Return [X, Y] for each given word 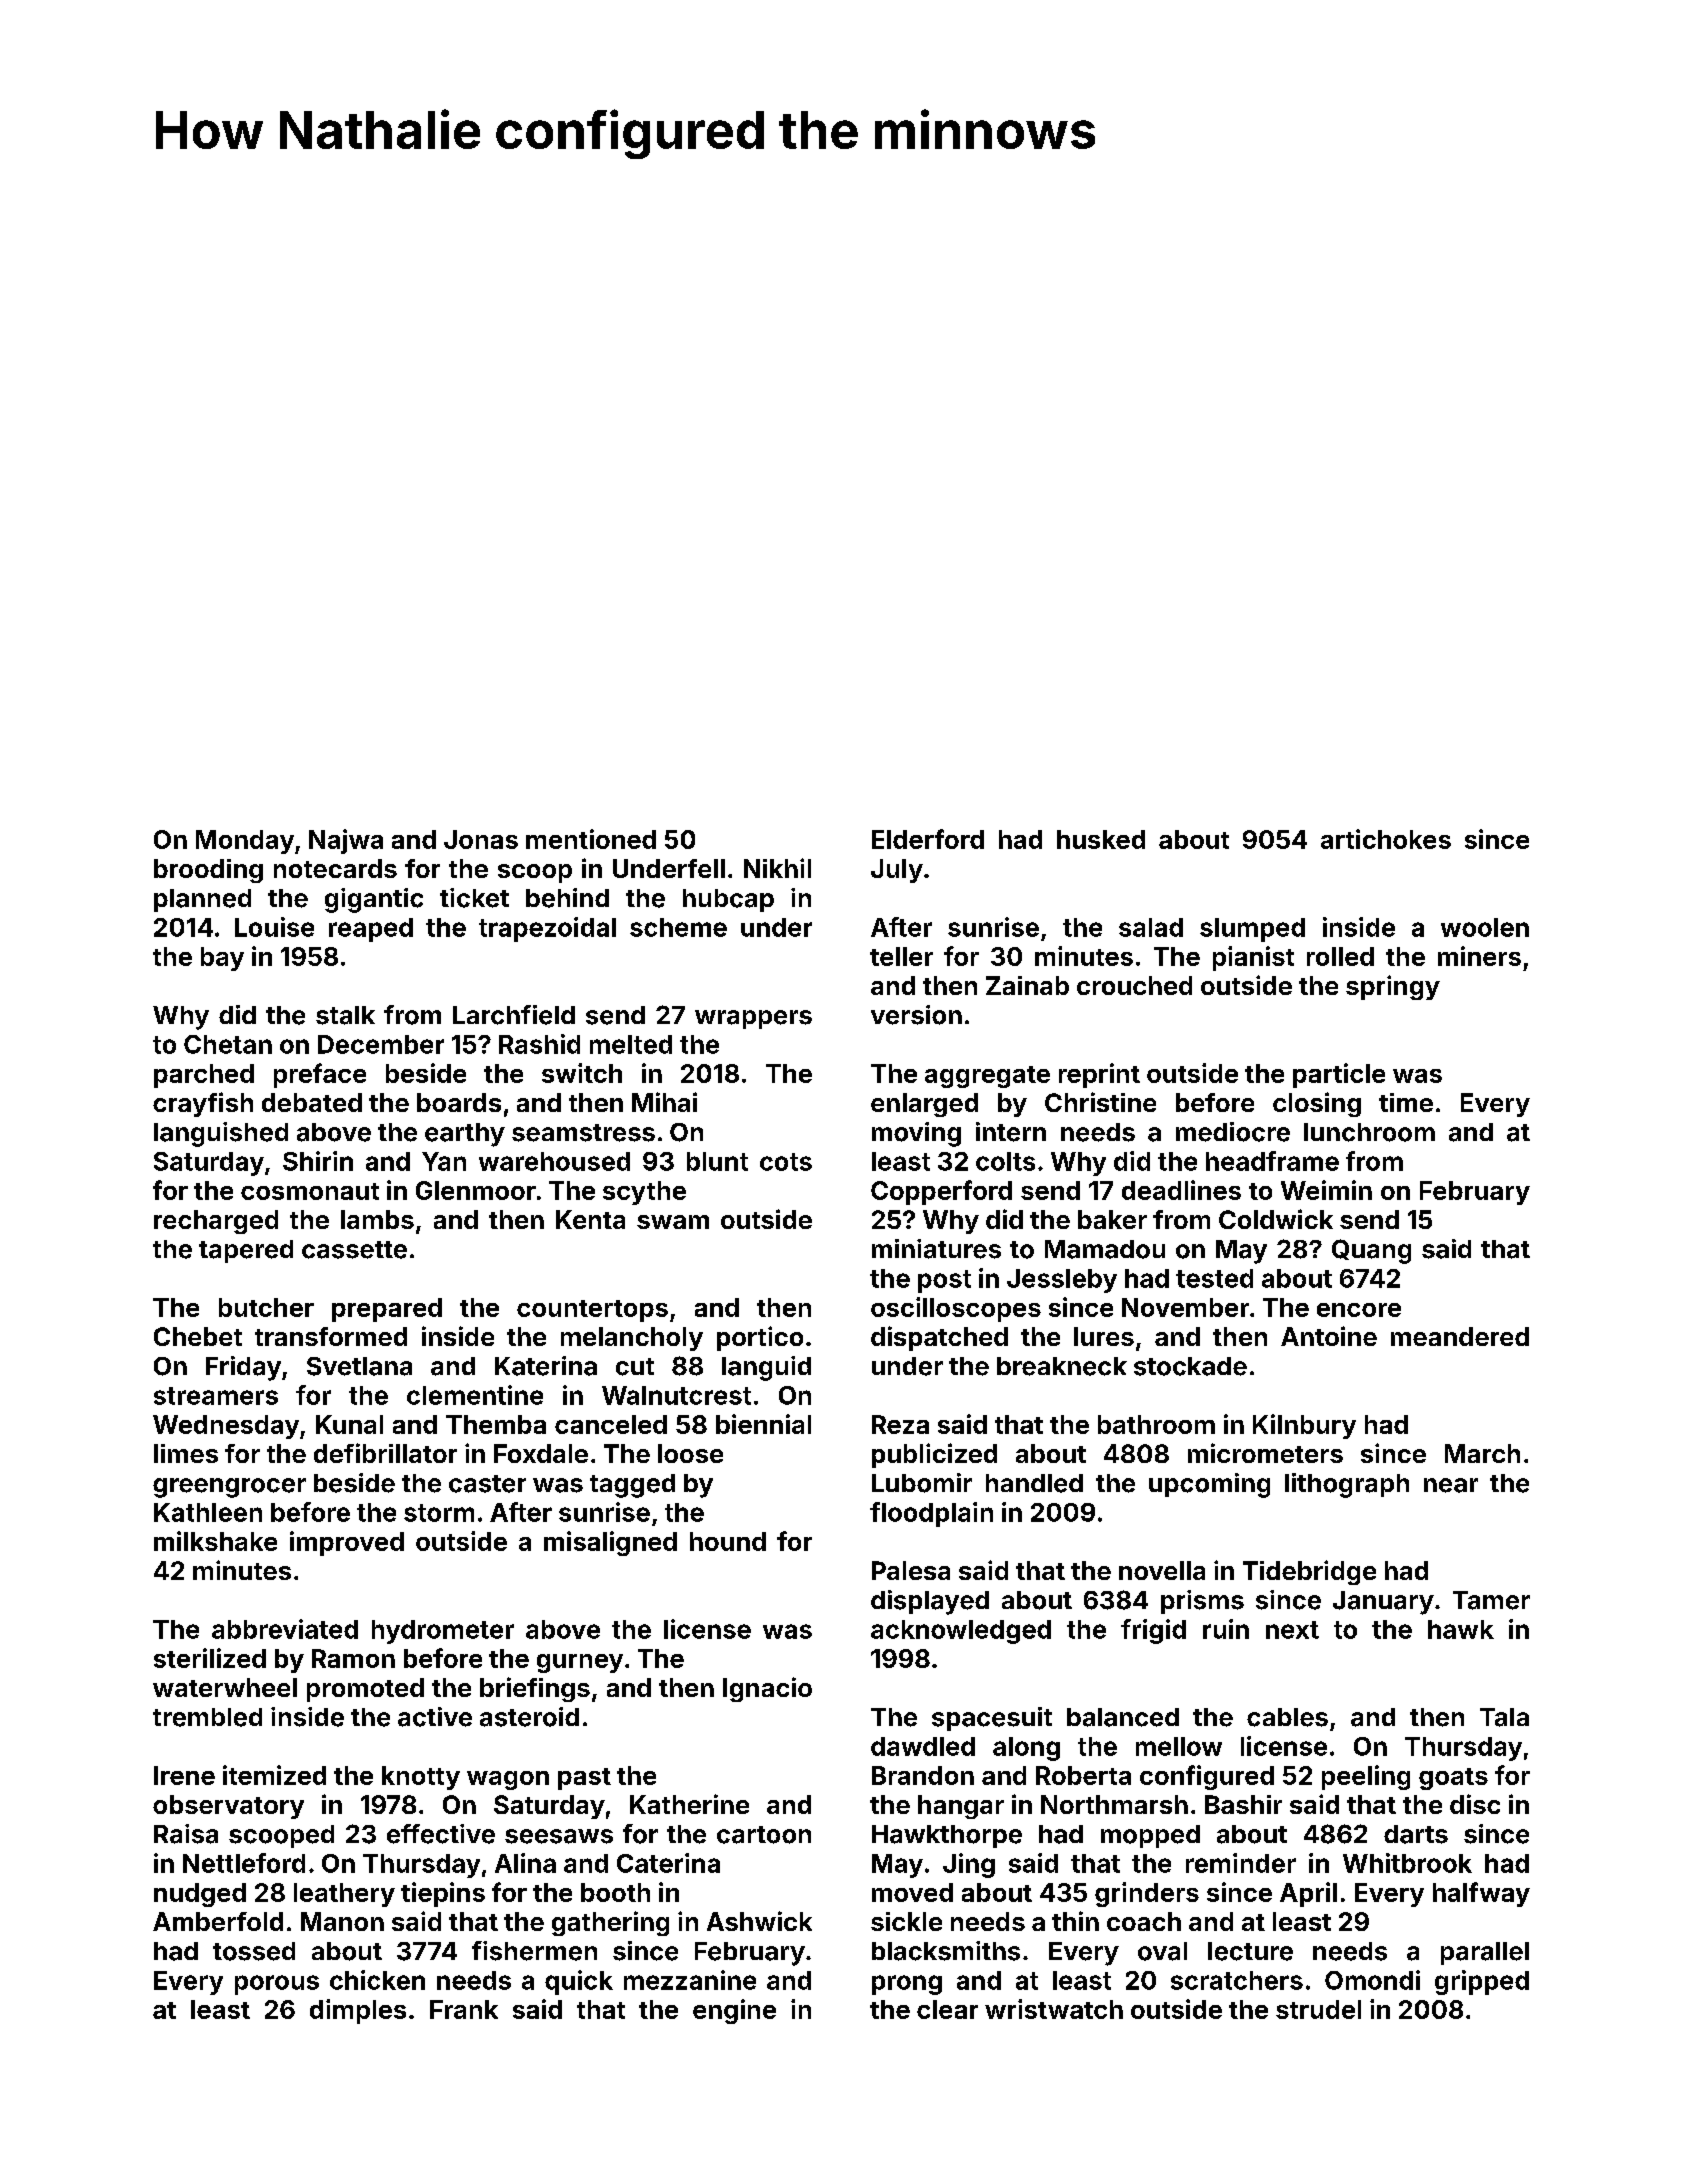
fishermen [534, 1951]
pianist [1253, 958]
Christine [1100, 1102]
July [897, 871]
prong [907, 1985]
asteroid [529, 1717]
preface [320, 1075]
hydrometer [443, 1632]
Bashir [1243, 1804]
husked [1101, 839]
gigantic [374, 900]
